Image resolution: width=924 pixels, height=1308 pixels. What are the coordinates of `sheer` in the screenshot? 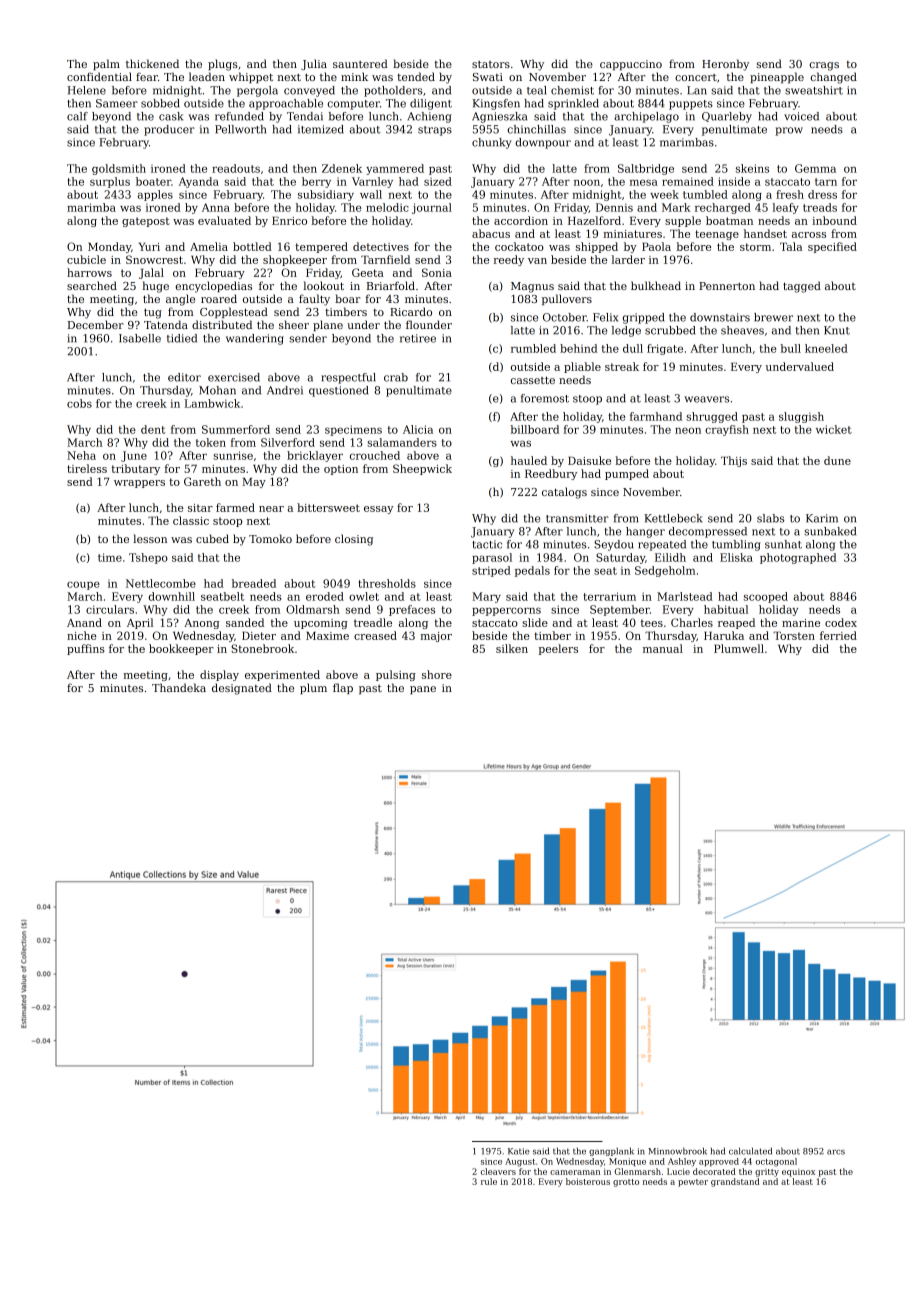 It's located at (294, 324).
